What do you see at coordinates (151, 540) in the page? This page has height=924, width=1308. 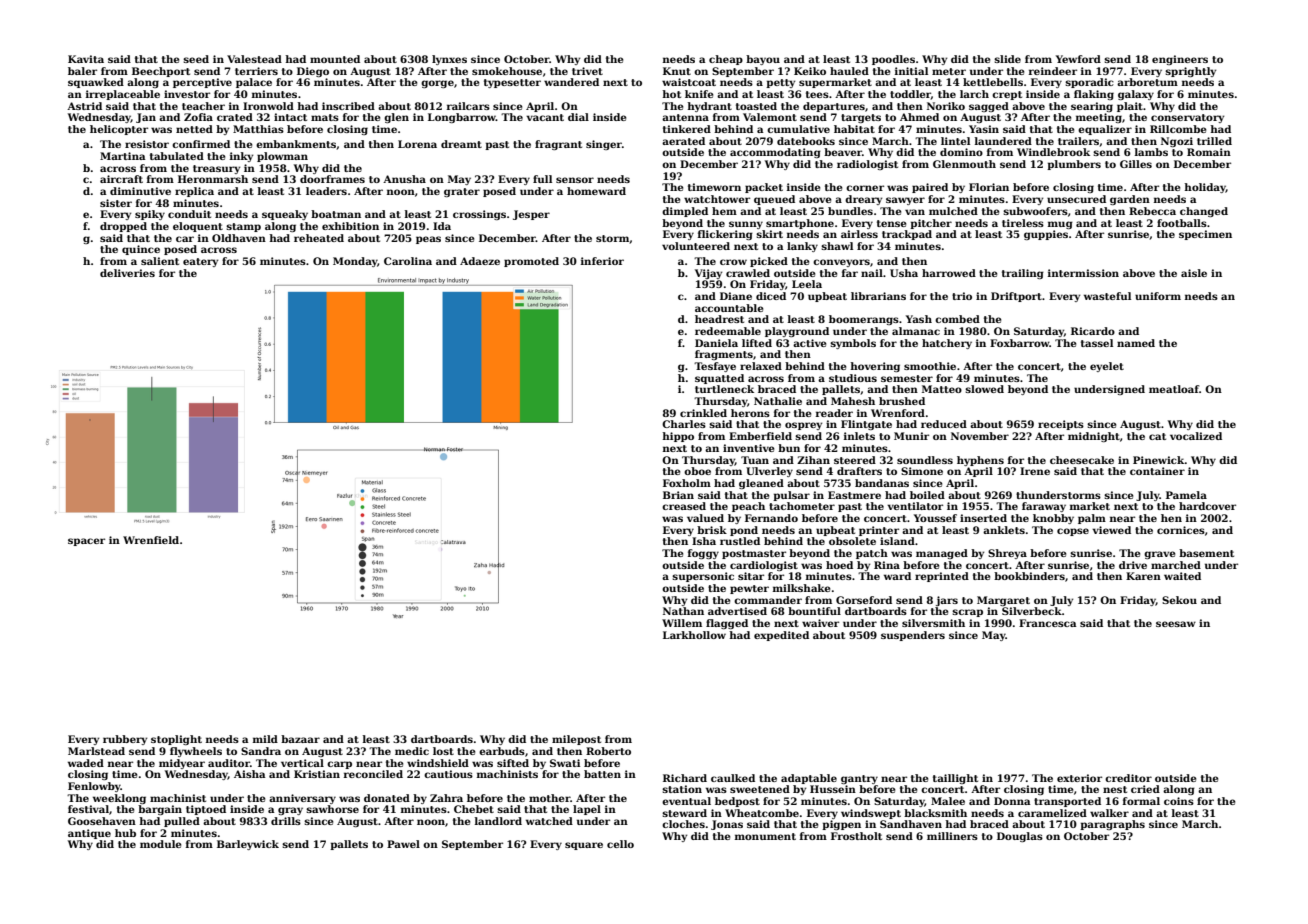 I see `Wrenfield` at bounding box center [151, 540].
